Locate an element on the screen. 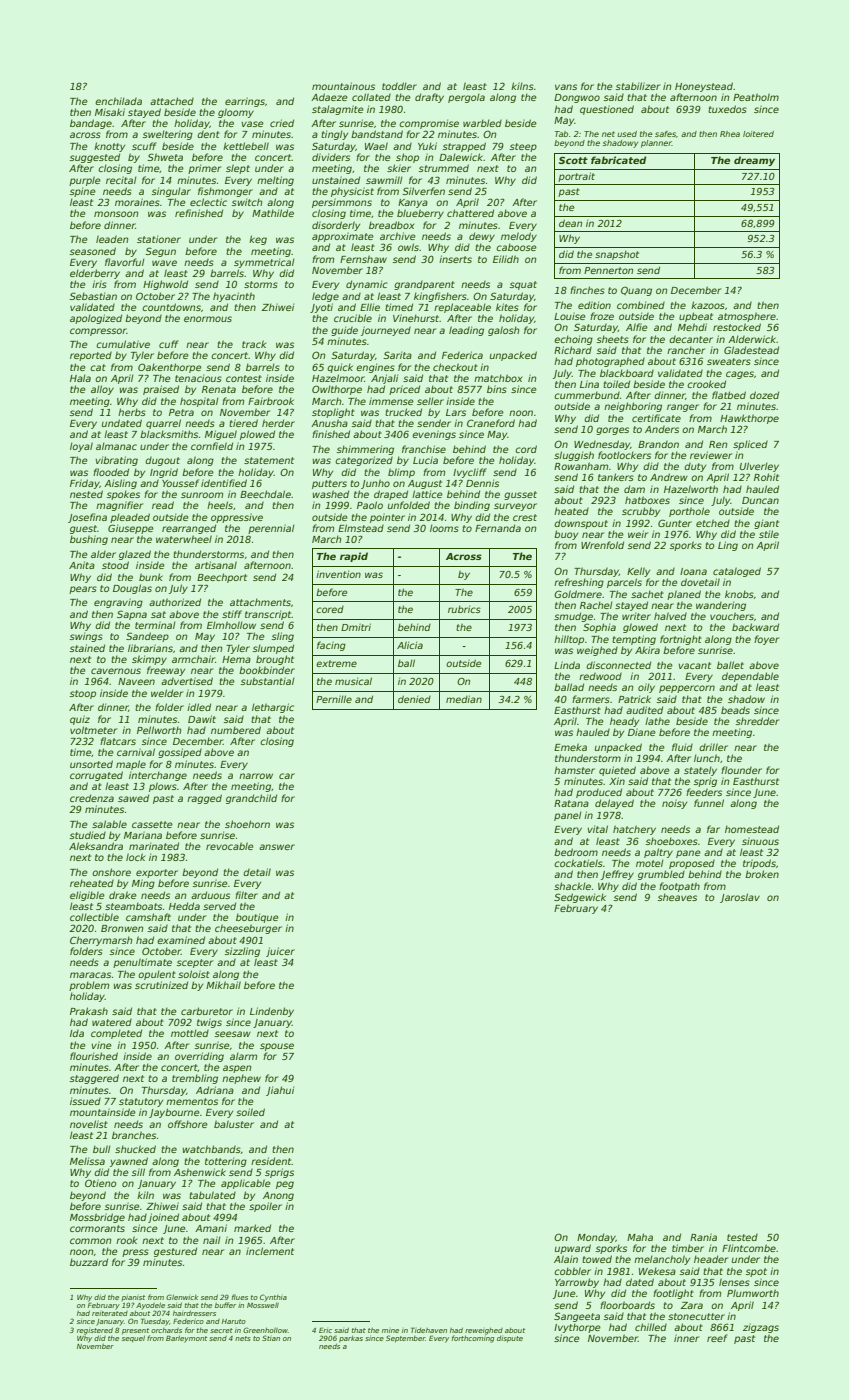 The width and height of the screenshot is (849, 1400). sheaves is located at coordinates (677, 897).
